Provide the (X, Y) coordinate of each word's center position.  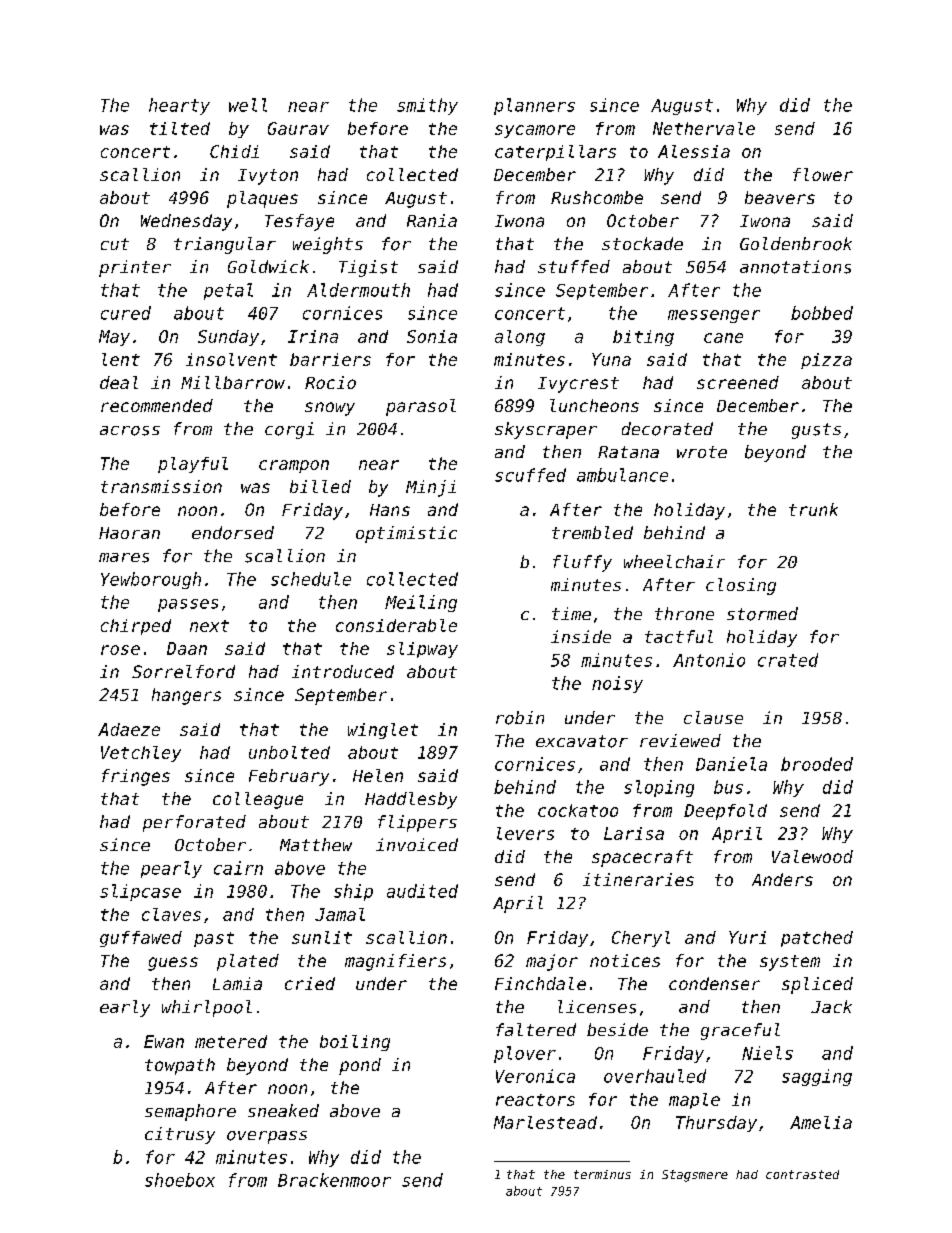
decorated (667, 429)
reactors (535, 1100)
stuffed (574, 266)
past (214, 939)
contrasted (802, 1174)
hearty (179, 106)
